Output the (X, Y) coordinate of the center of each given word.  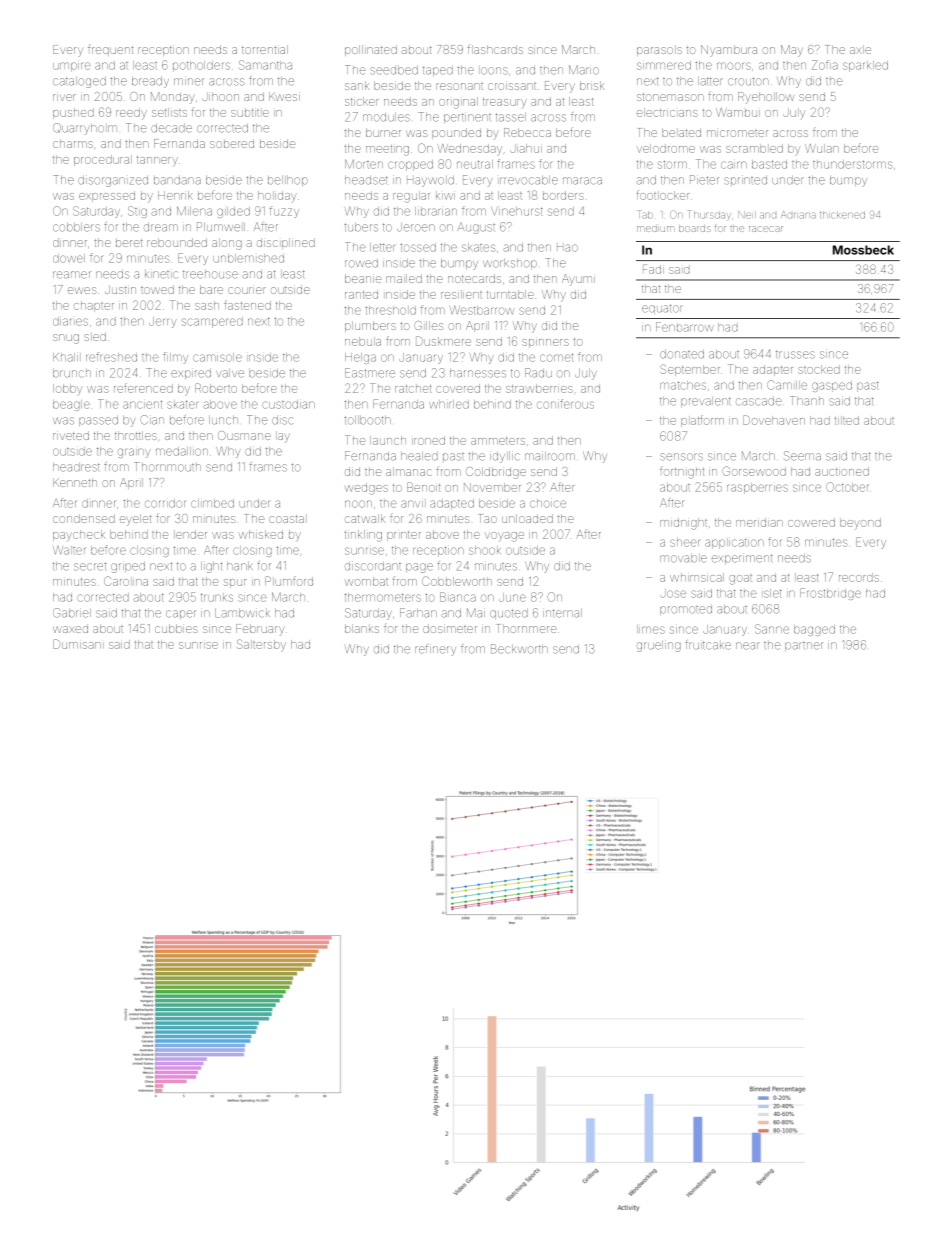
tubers (361, 227)
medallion (182, 451)
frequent (110, 50)
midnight (683, 524)
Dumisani (77, 644)
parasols (659, 51)
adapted (452, 504)
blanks (362, 628)
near (748, 646)
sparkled (865, 66)
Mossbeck (863, 250)
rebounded (177, 242)
